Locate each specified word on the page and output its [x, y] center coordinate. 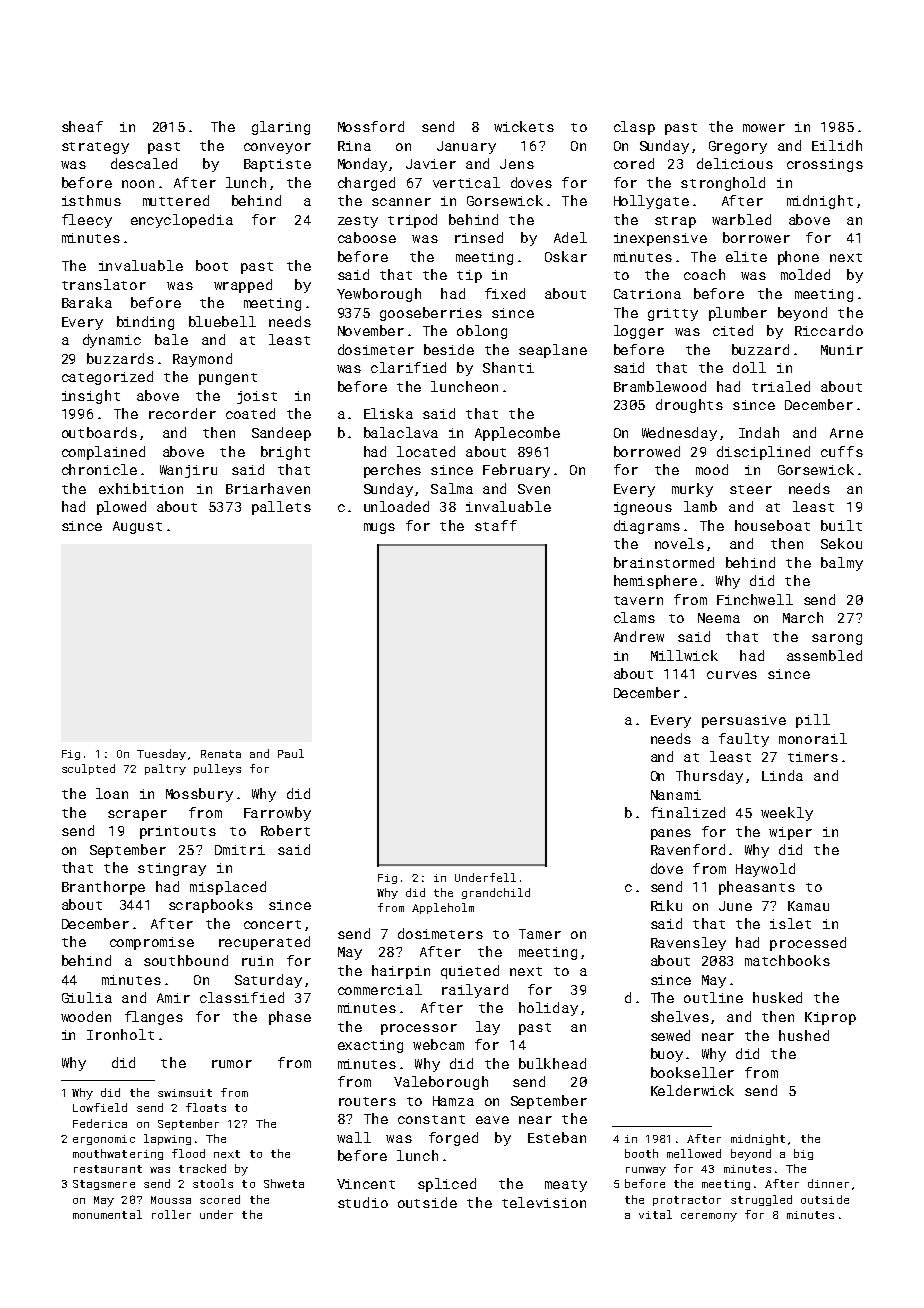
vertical [466, 182]
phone [798, 258]
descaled [144, 163]
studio [363, 1202]
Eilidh [837, 145]
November [371, 330]
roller [171, 1214]
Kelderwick [692, 1090]
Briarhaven [268, 488]
